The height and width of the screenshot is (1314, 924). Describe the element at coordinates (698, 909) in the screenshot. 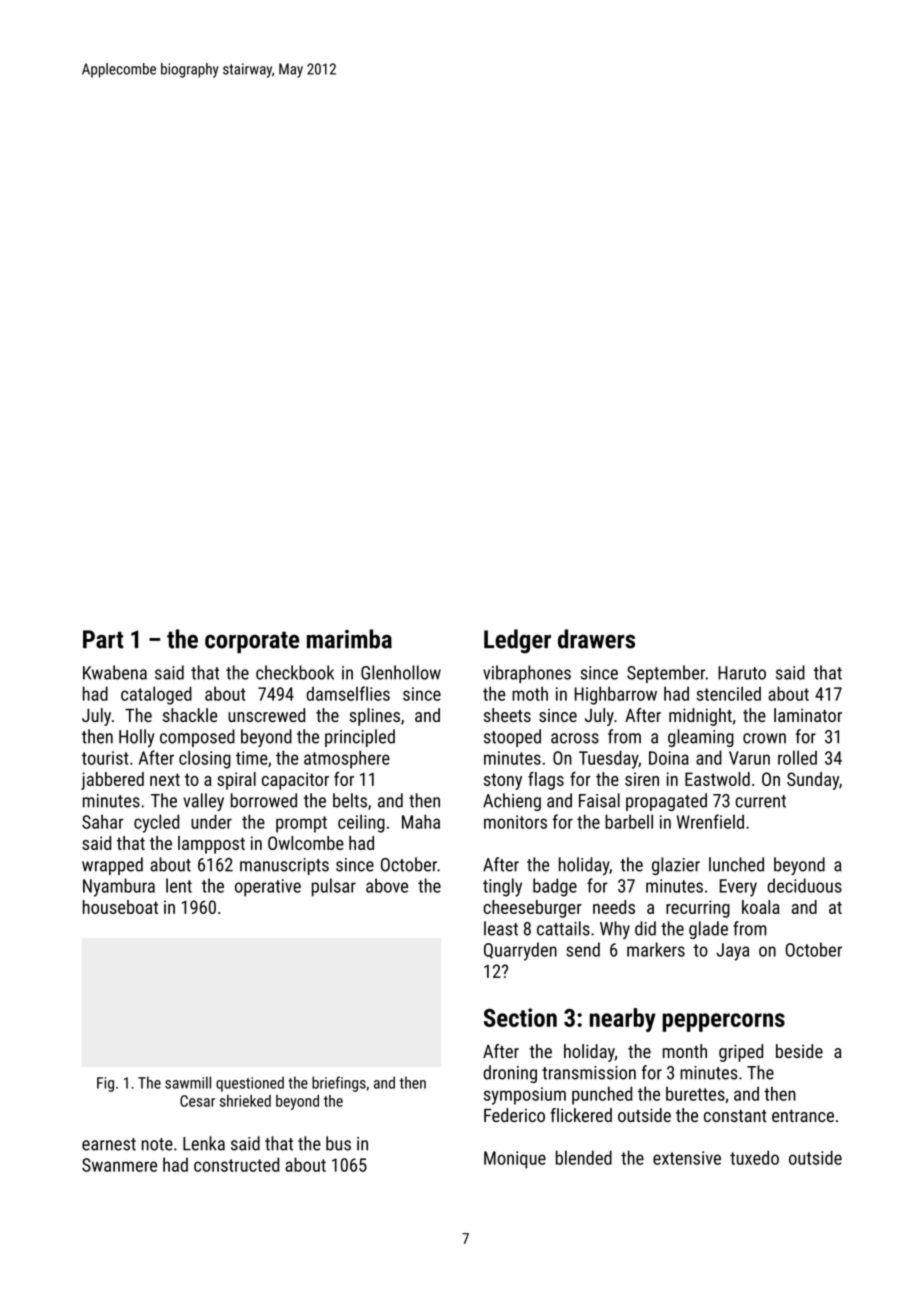

I see `recurring` at that location.
